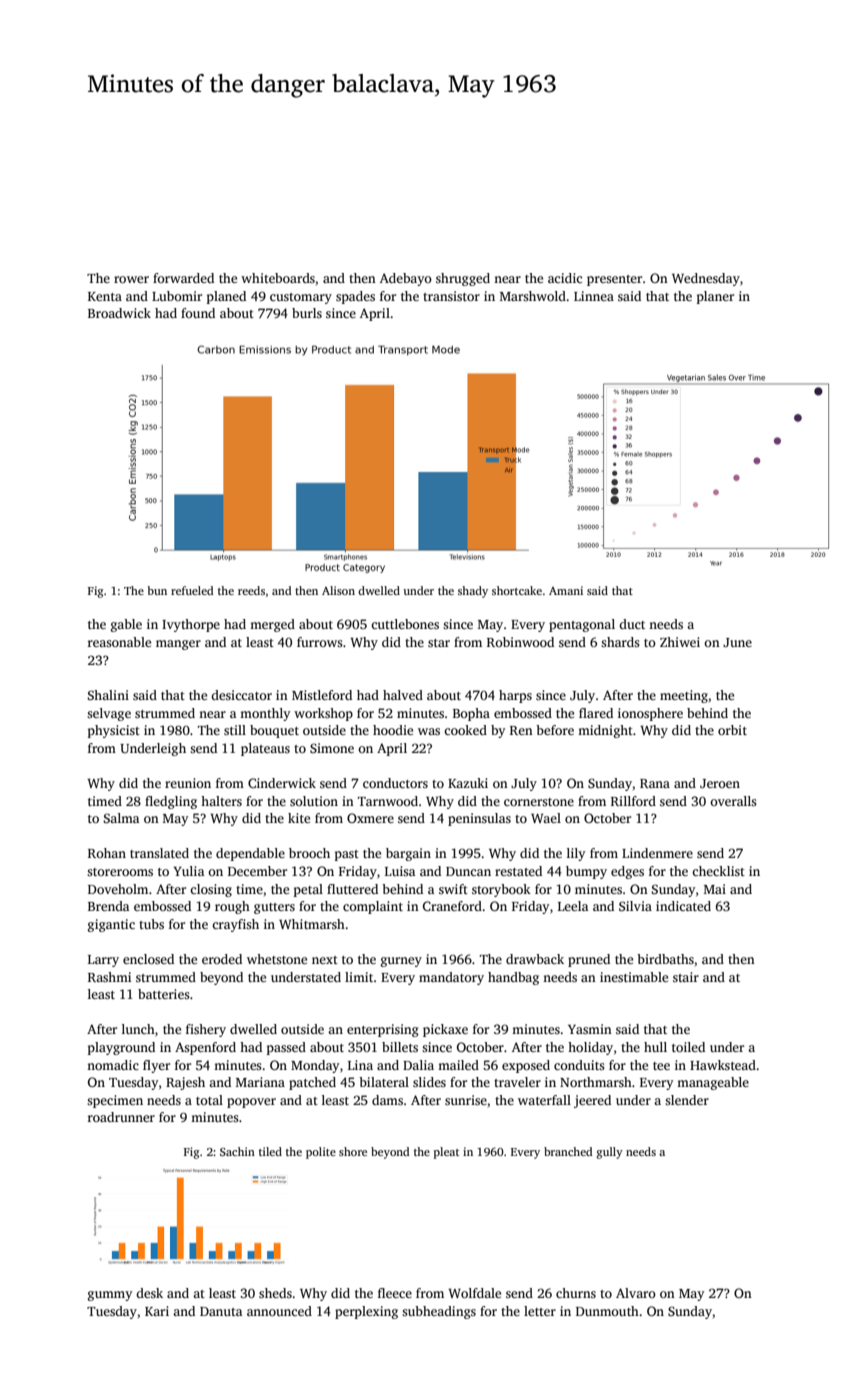 This screenshot has height=1400, width=849. I want to click on desiccator, so click(241, 695).
